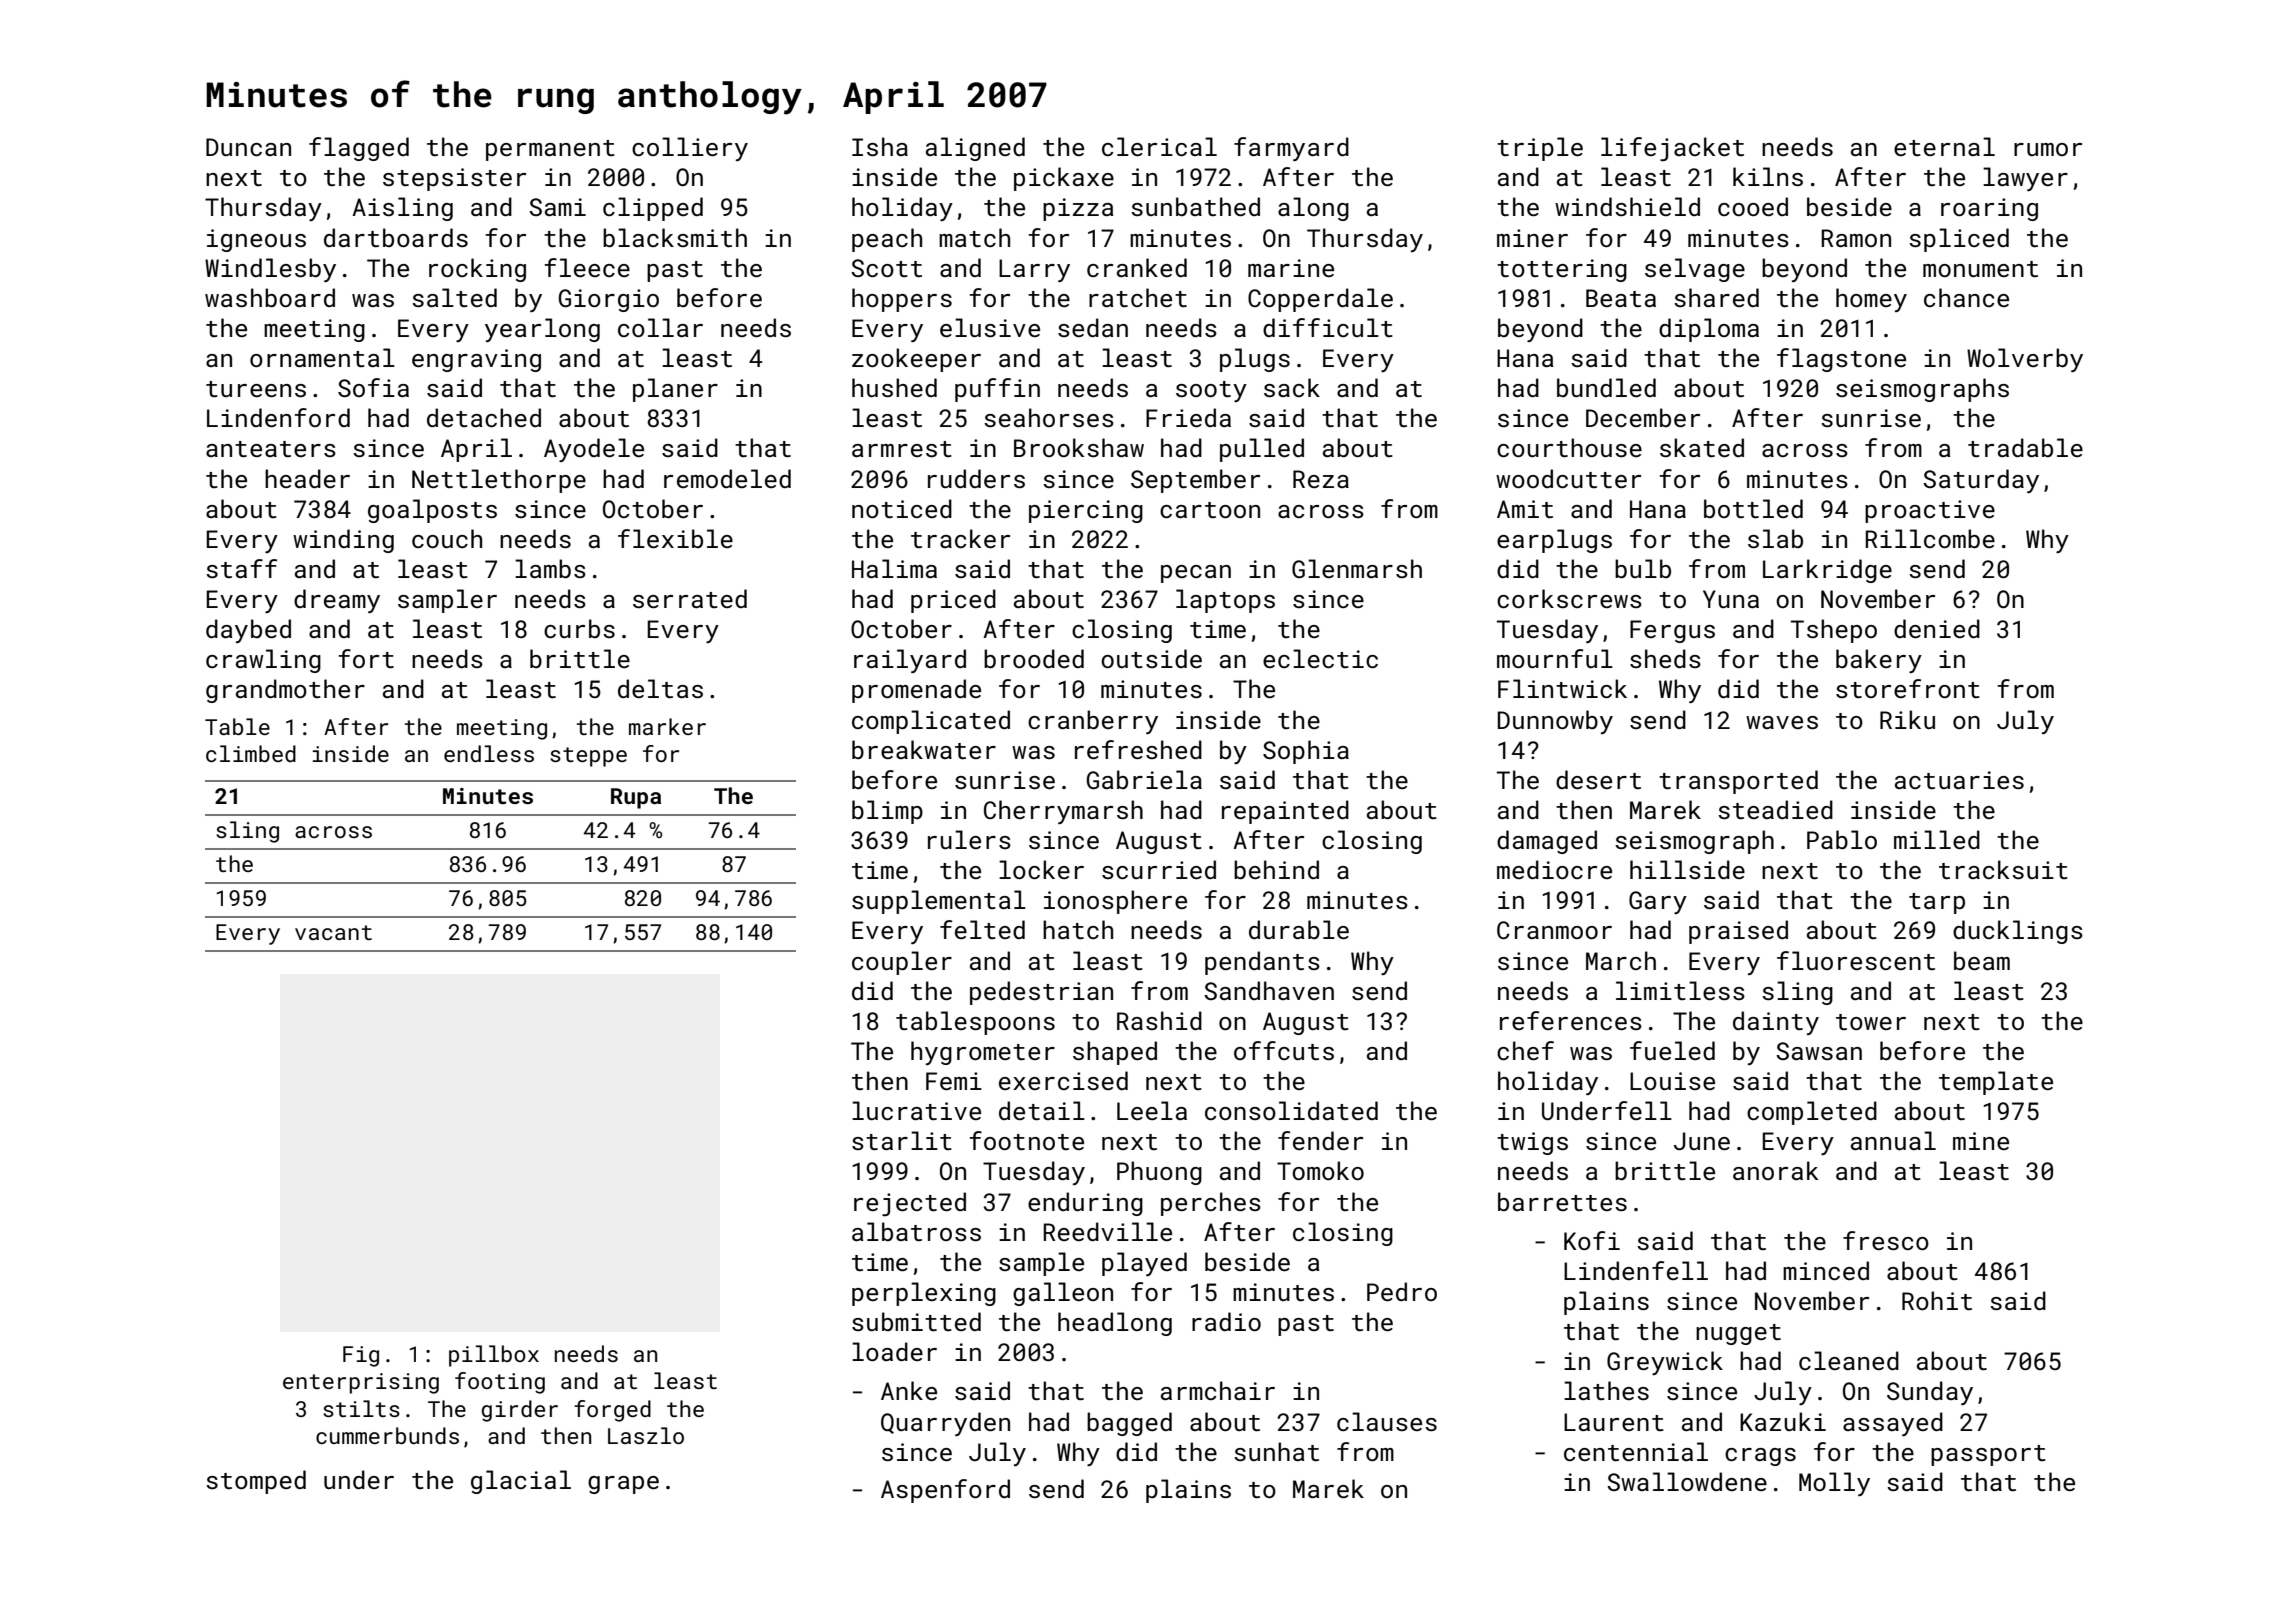  I want to click on eternal, so click(1944, 146).
